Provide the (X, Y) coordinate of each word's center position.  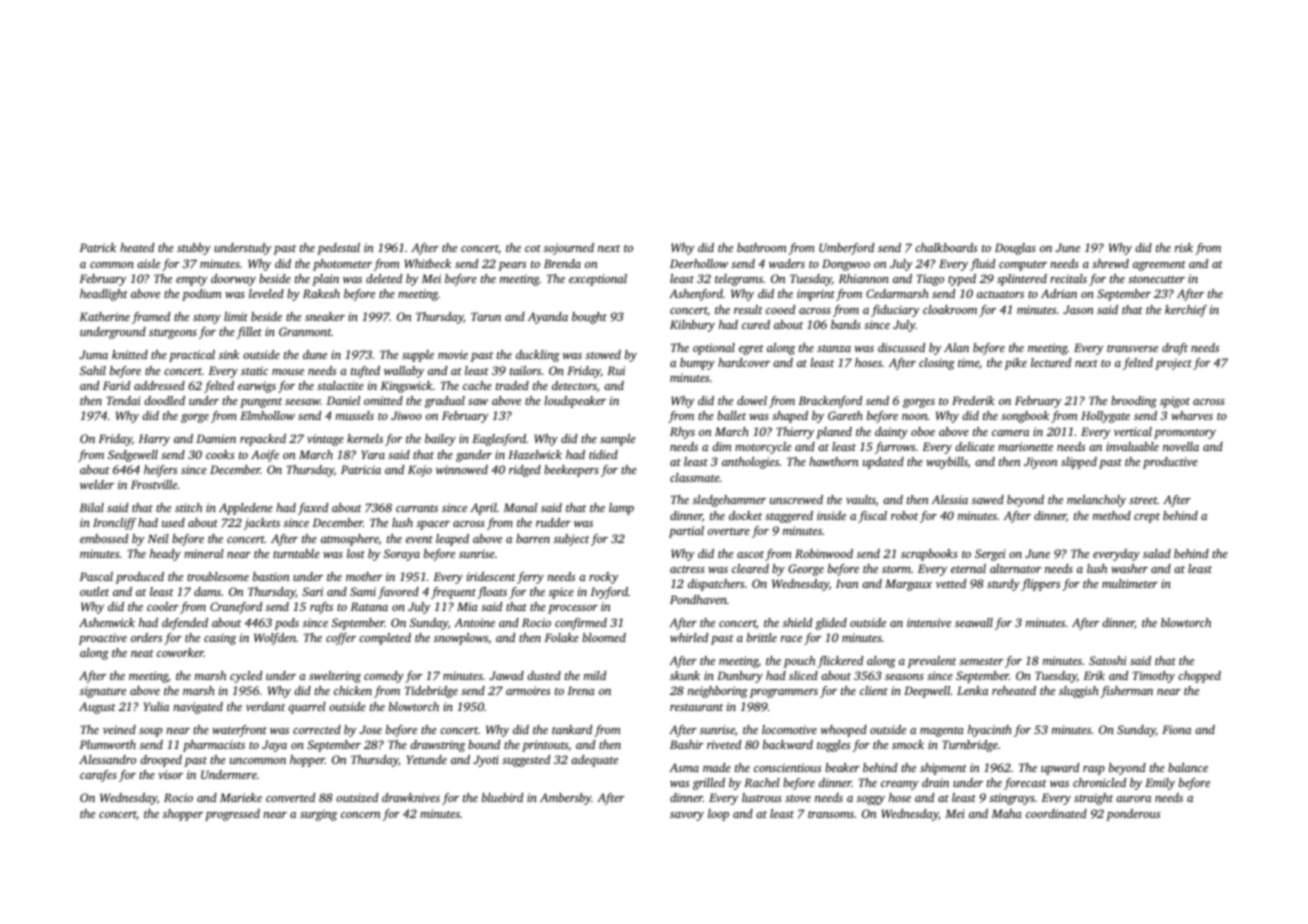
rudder (553, 522)
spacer (433, 525)
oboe (923, 431)
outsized (357, 797)
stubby (194, 249)
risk (1184, 247)
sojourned (569, 249)
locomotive (789, 729)
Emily (1160, 784)
